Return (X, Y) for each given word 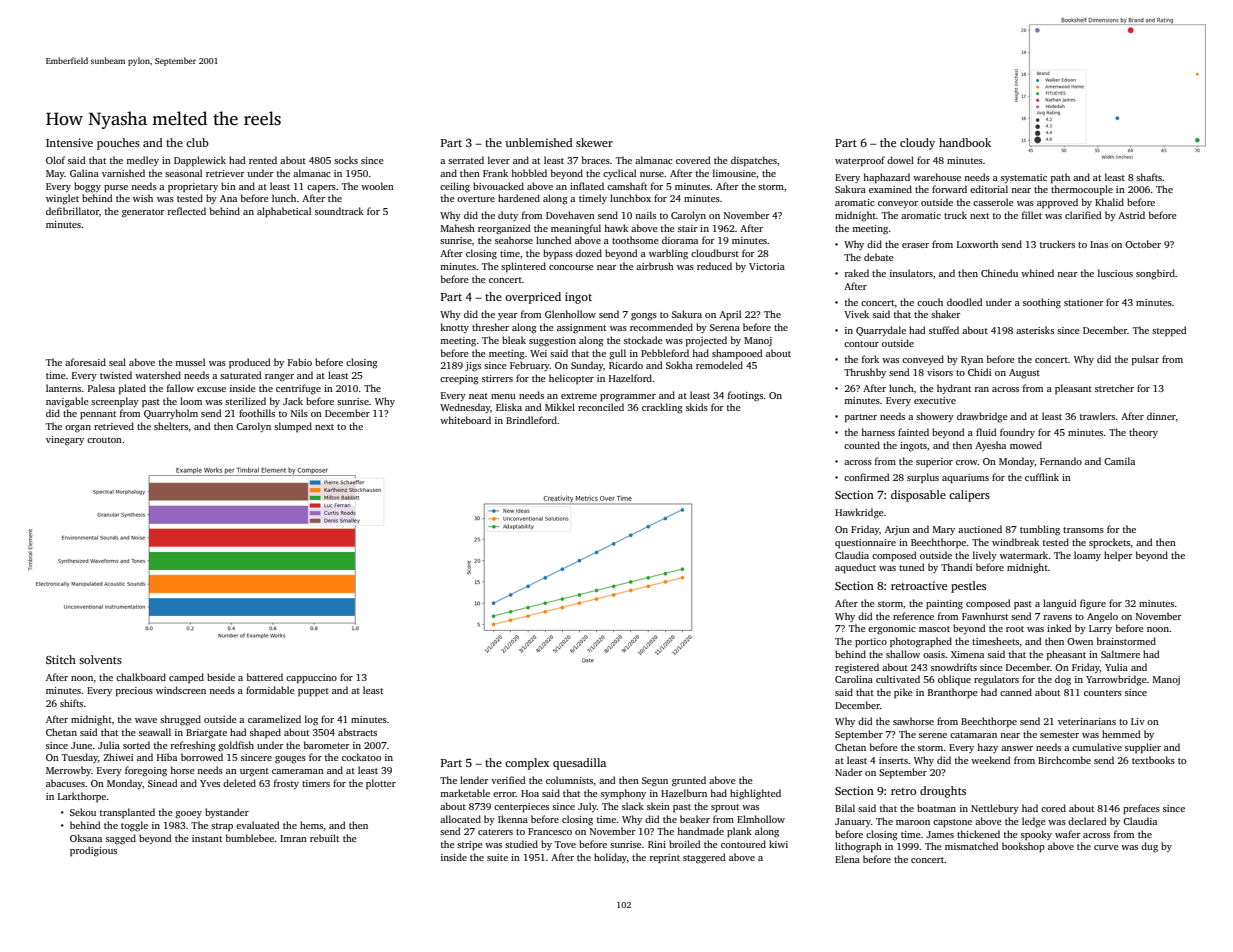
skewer (594, 142)
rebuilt (324, 838)
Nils (299, 413)
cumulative (1097, 747)
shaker (946, 314)
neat (478, 396)
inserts (893, 760)
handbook (965, 142)
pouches (118, 144)
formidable (270, 690)
